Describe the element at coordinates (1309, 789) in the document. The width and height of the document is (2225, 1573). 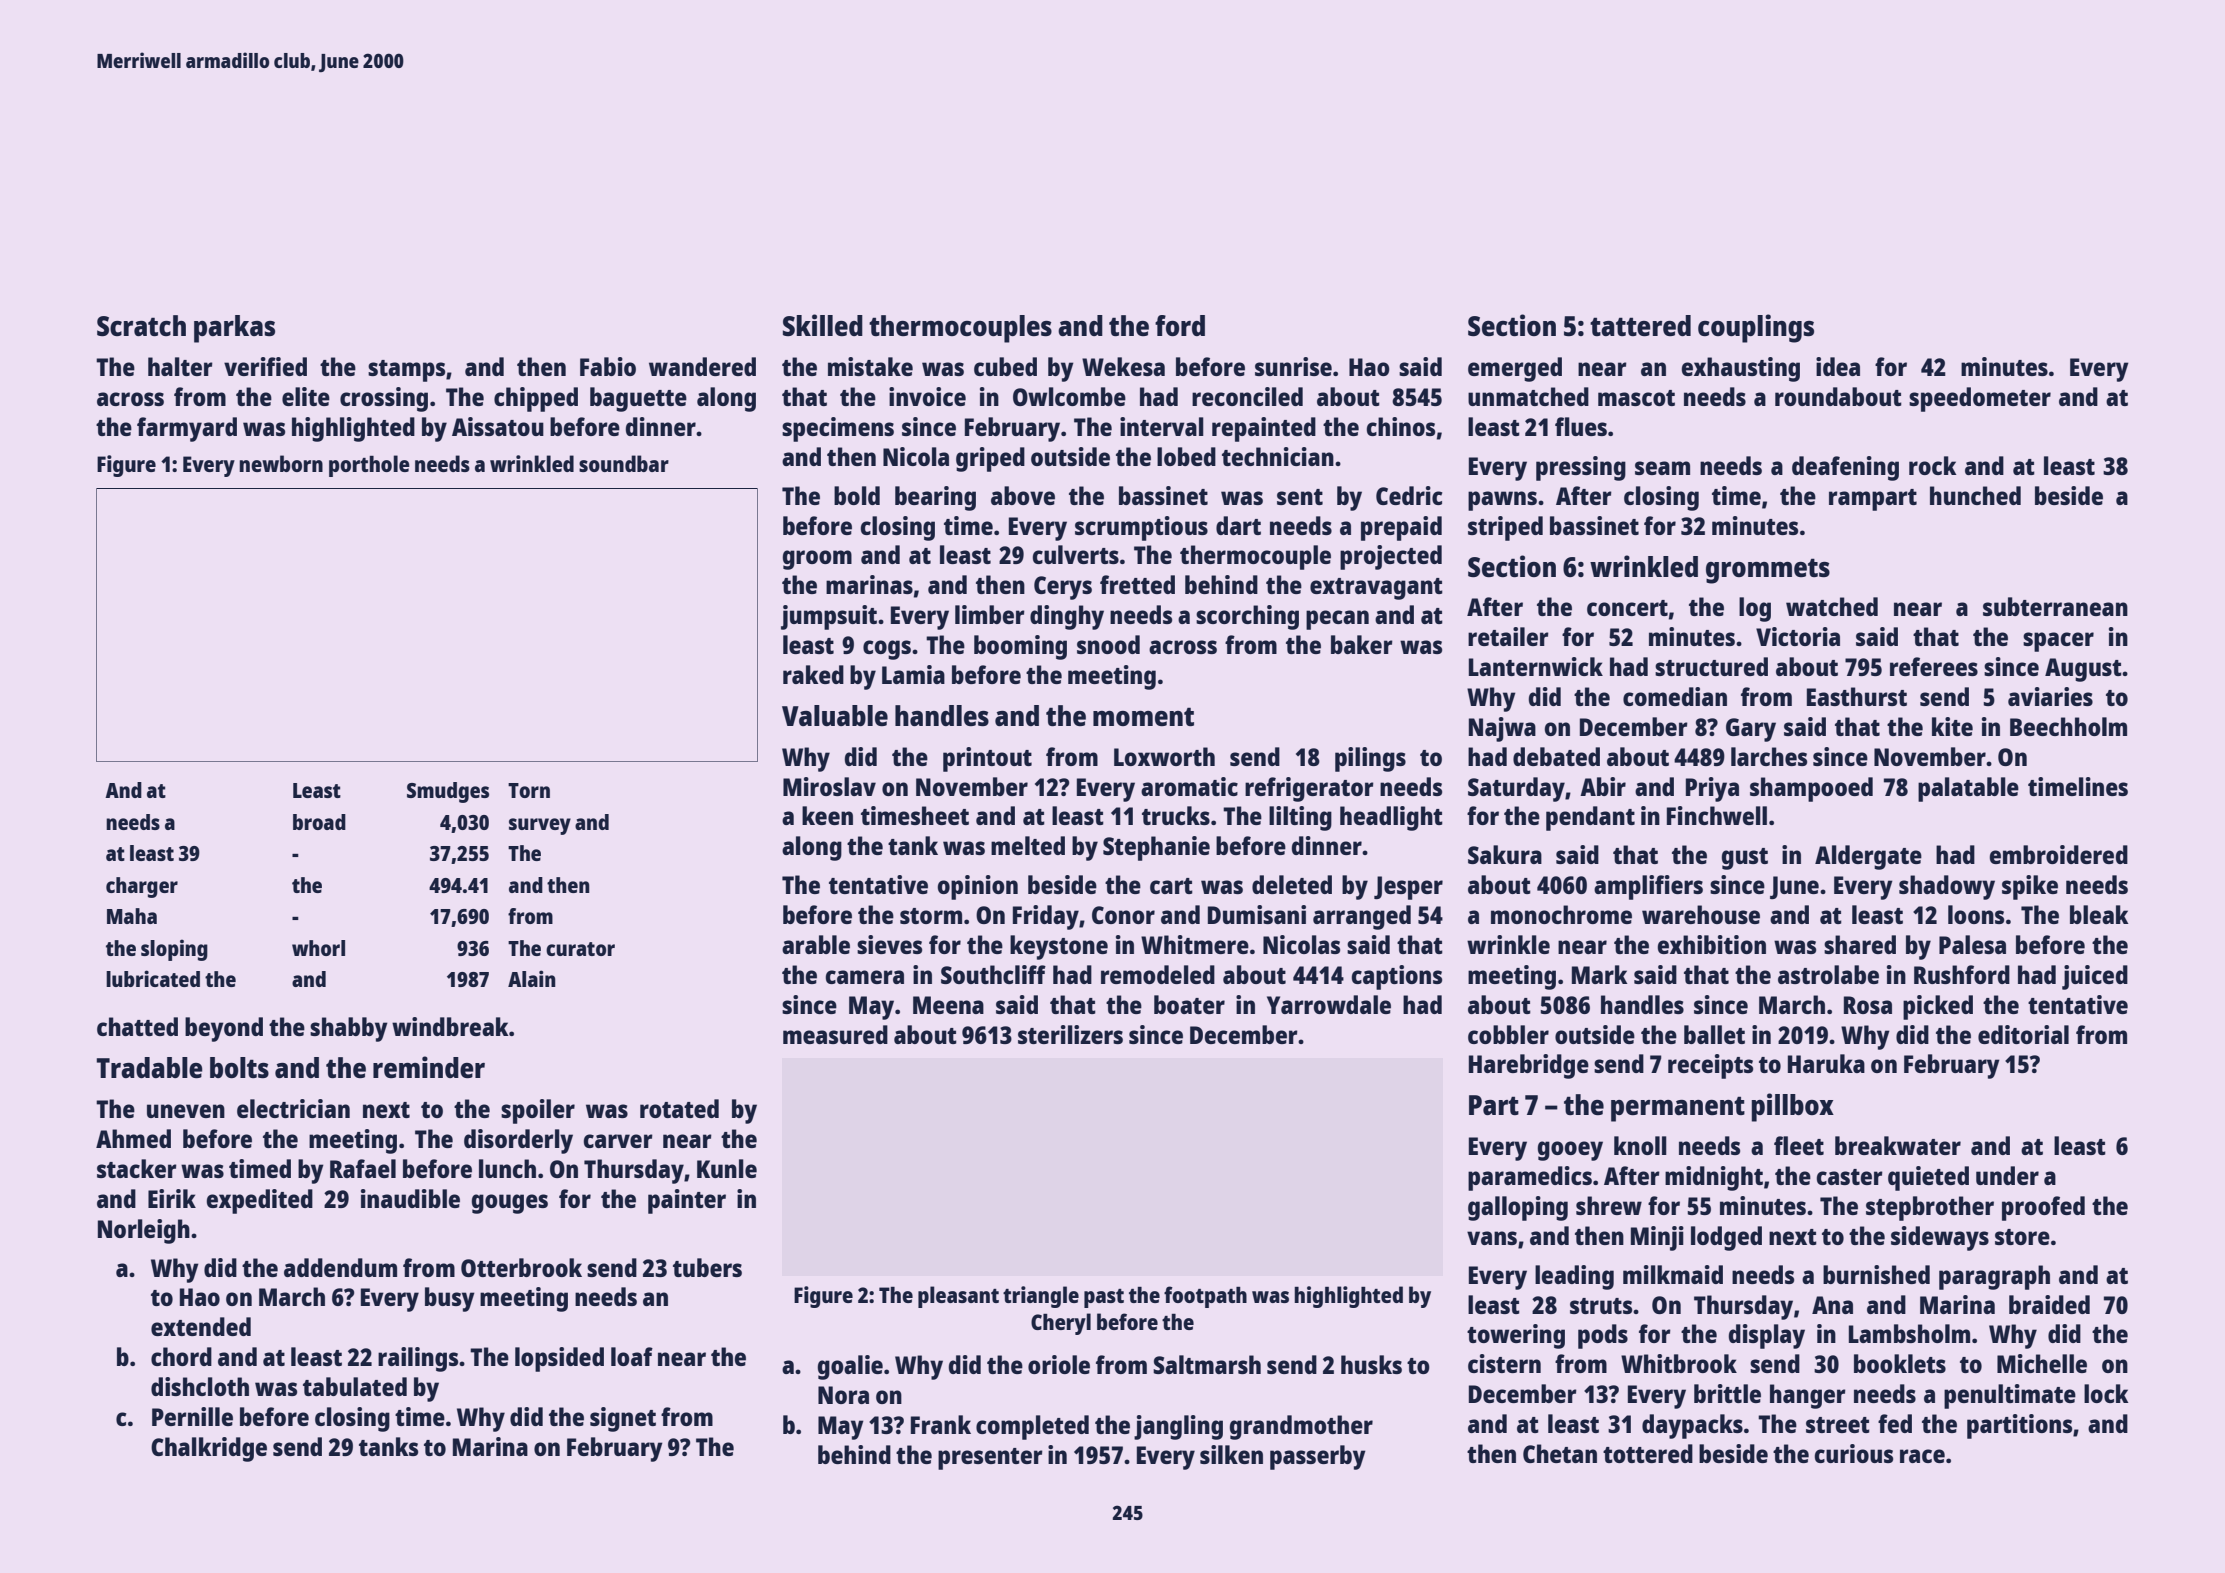
I see `refrigerator` at that location.
